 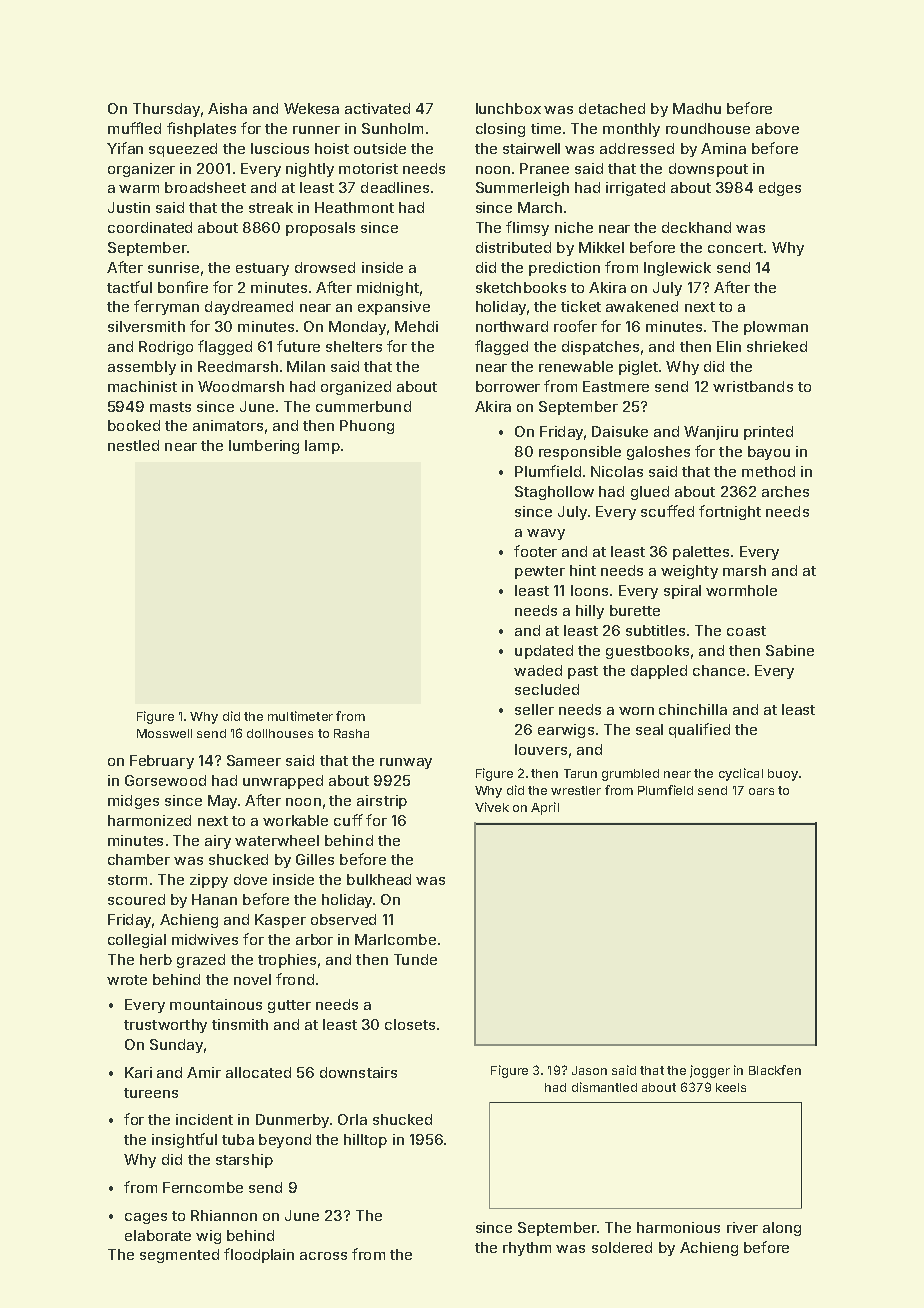 I want to click on muffled, so click(x=134, y=128).
